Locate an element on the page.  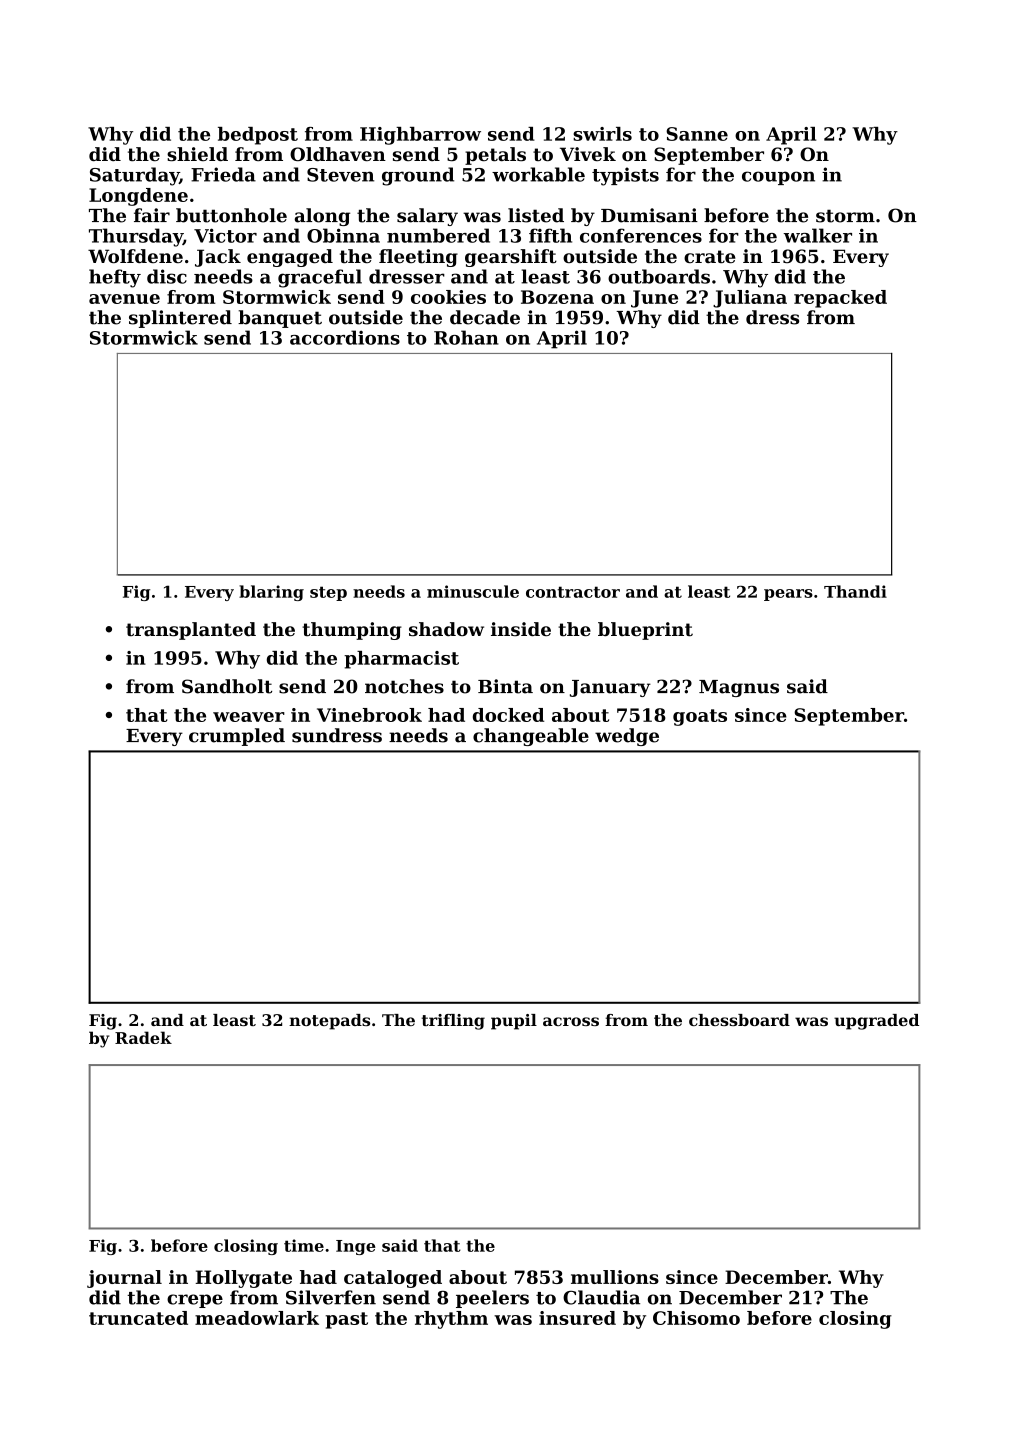
meadowlark is located at coordinates (257, 1318).
